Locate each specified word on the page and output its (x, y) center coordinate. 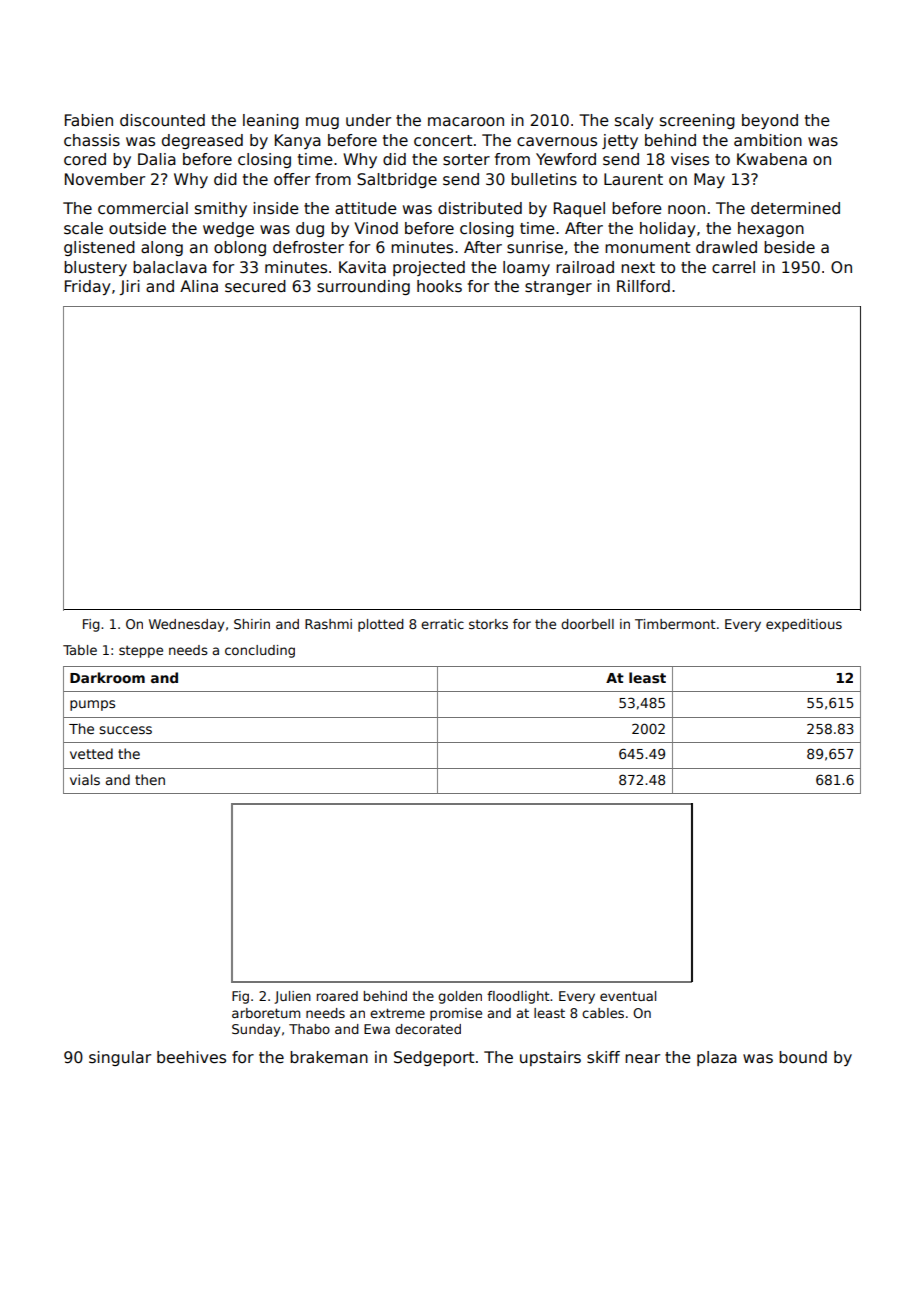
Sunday (256, 1030)
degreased (202, 141)
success (125, 730)
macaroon (466, 122)
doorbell (587, 624)
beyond (770, 121)
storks (488, 624)
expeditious (804, 625)
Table (80, 650)
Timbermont (675, 624)
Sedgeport (434, 1058)
